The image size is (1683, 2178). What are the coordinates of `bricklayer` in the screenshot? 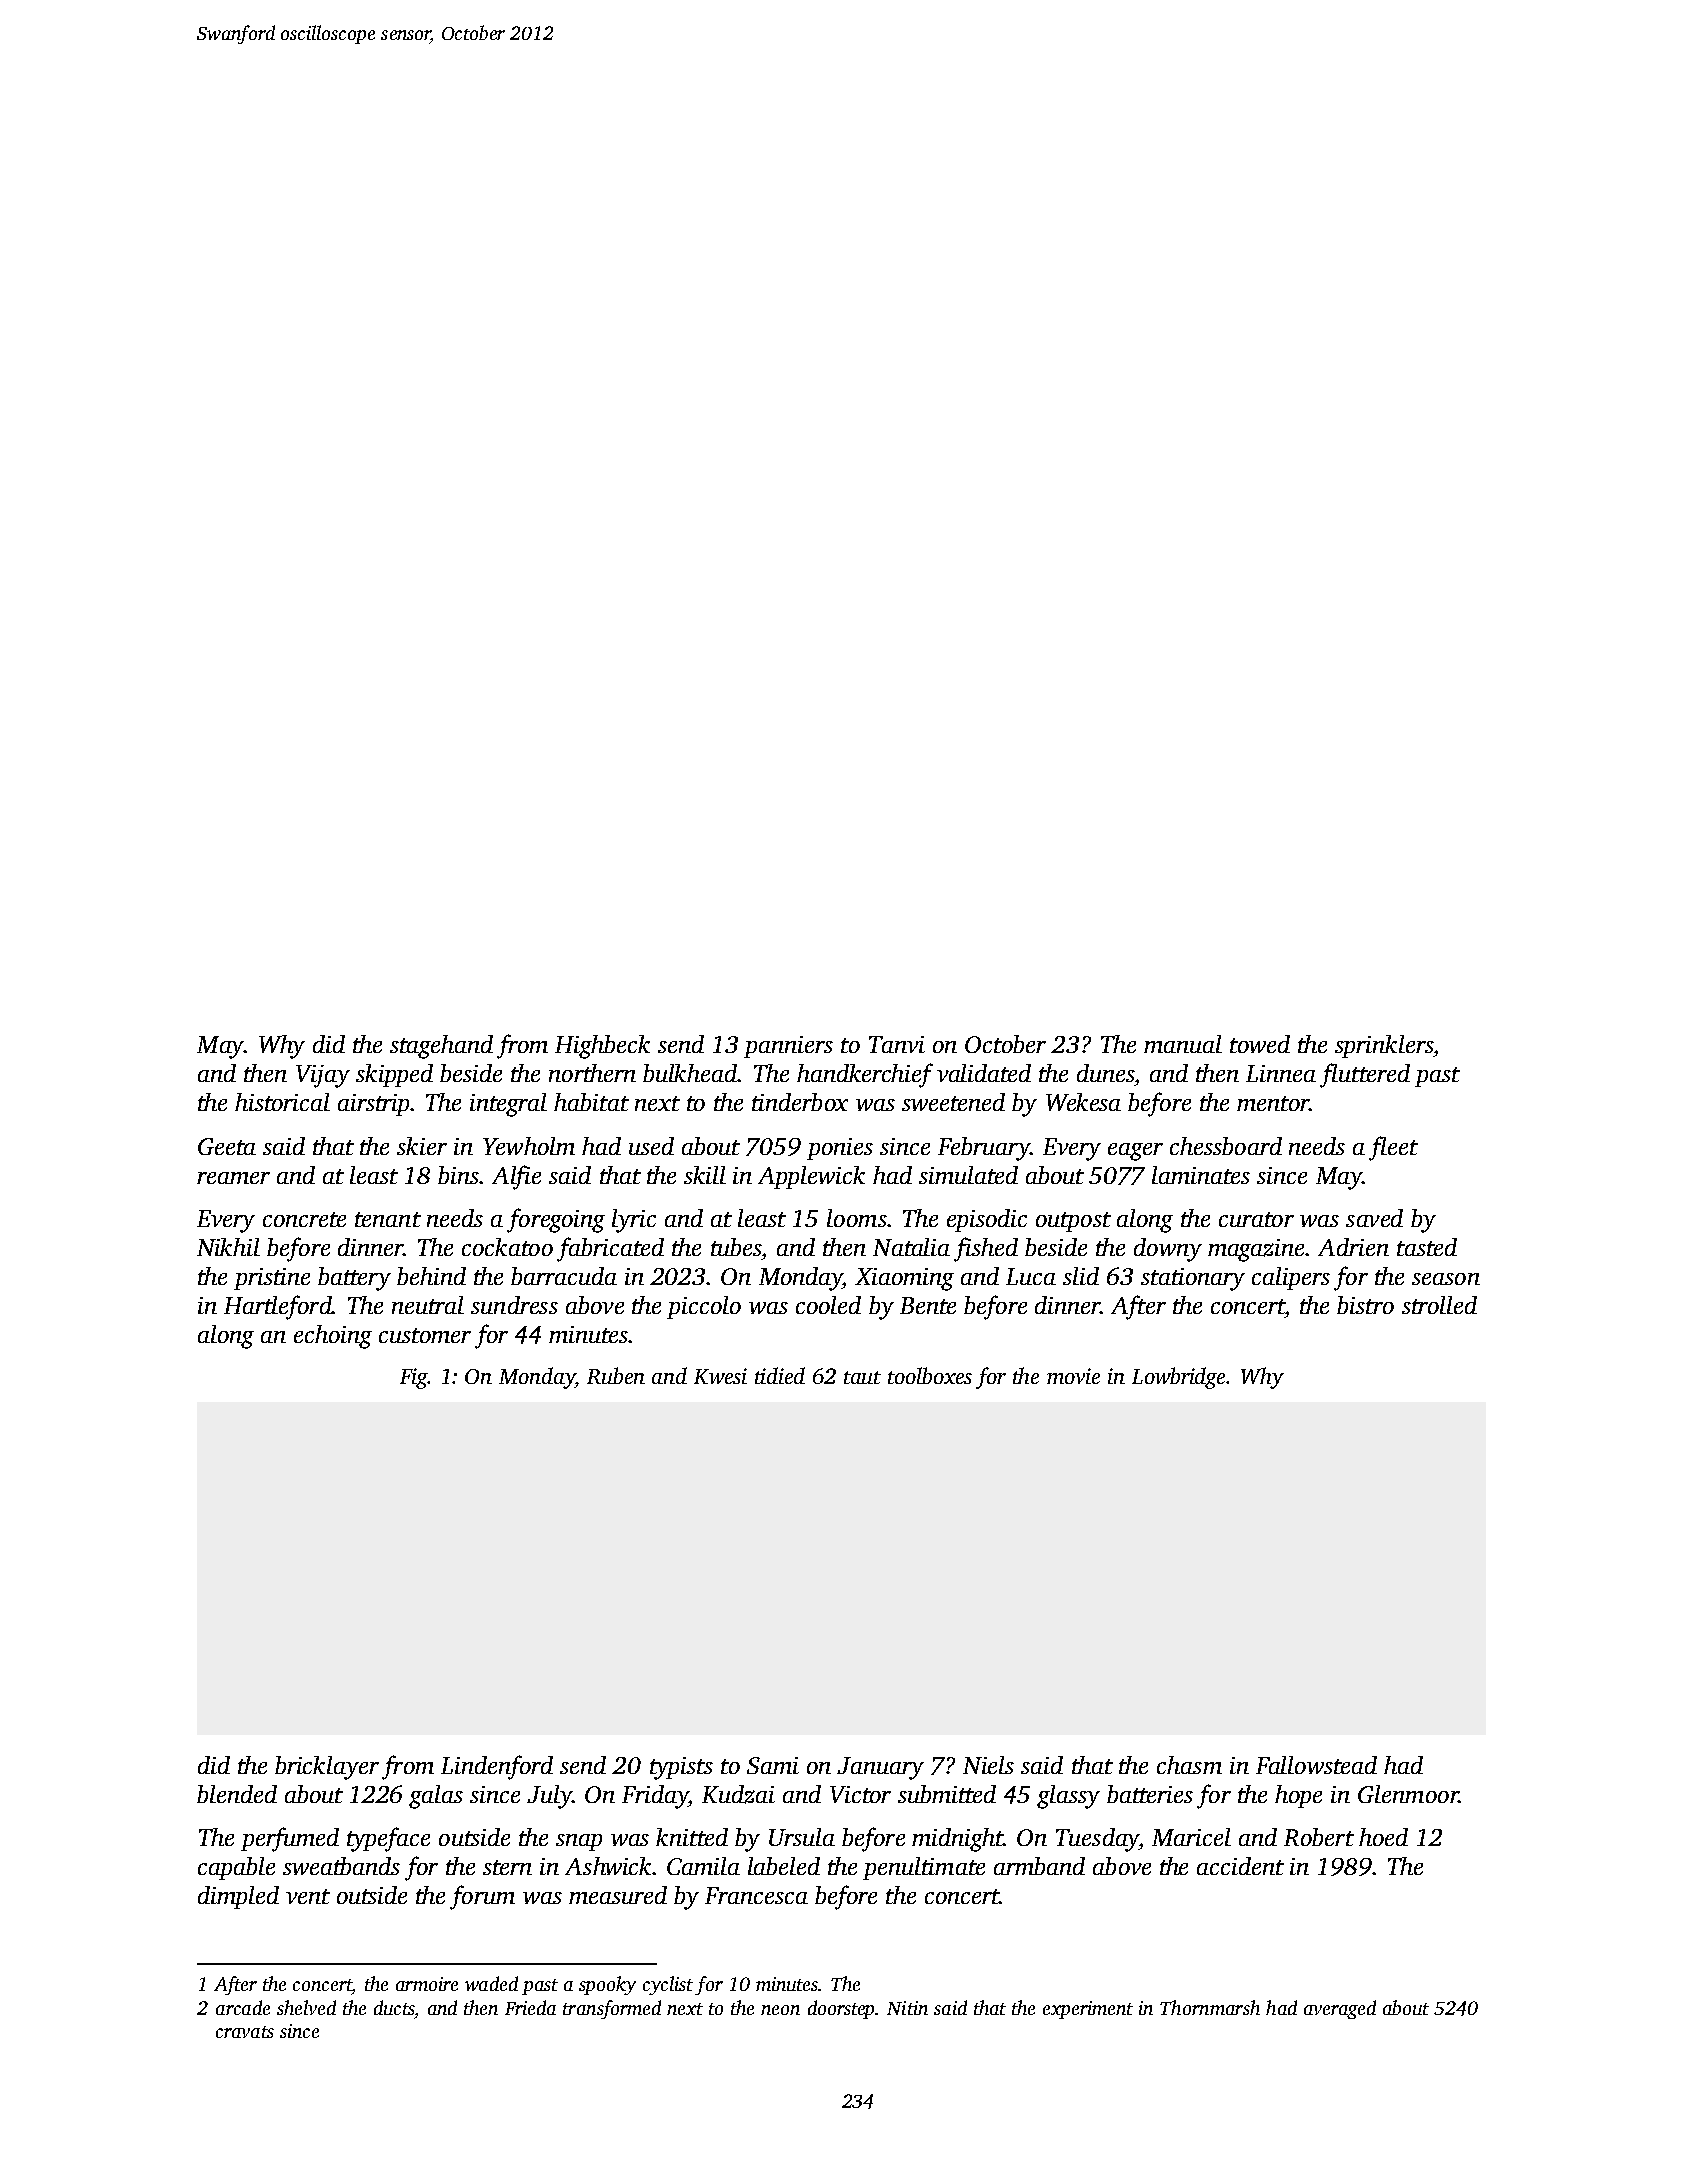 It's located at (327, 1768).
